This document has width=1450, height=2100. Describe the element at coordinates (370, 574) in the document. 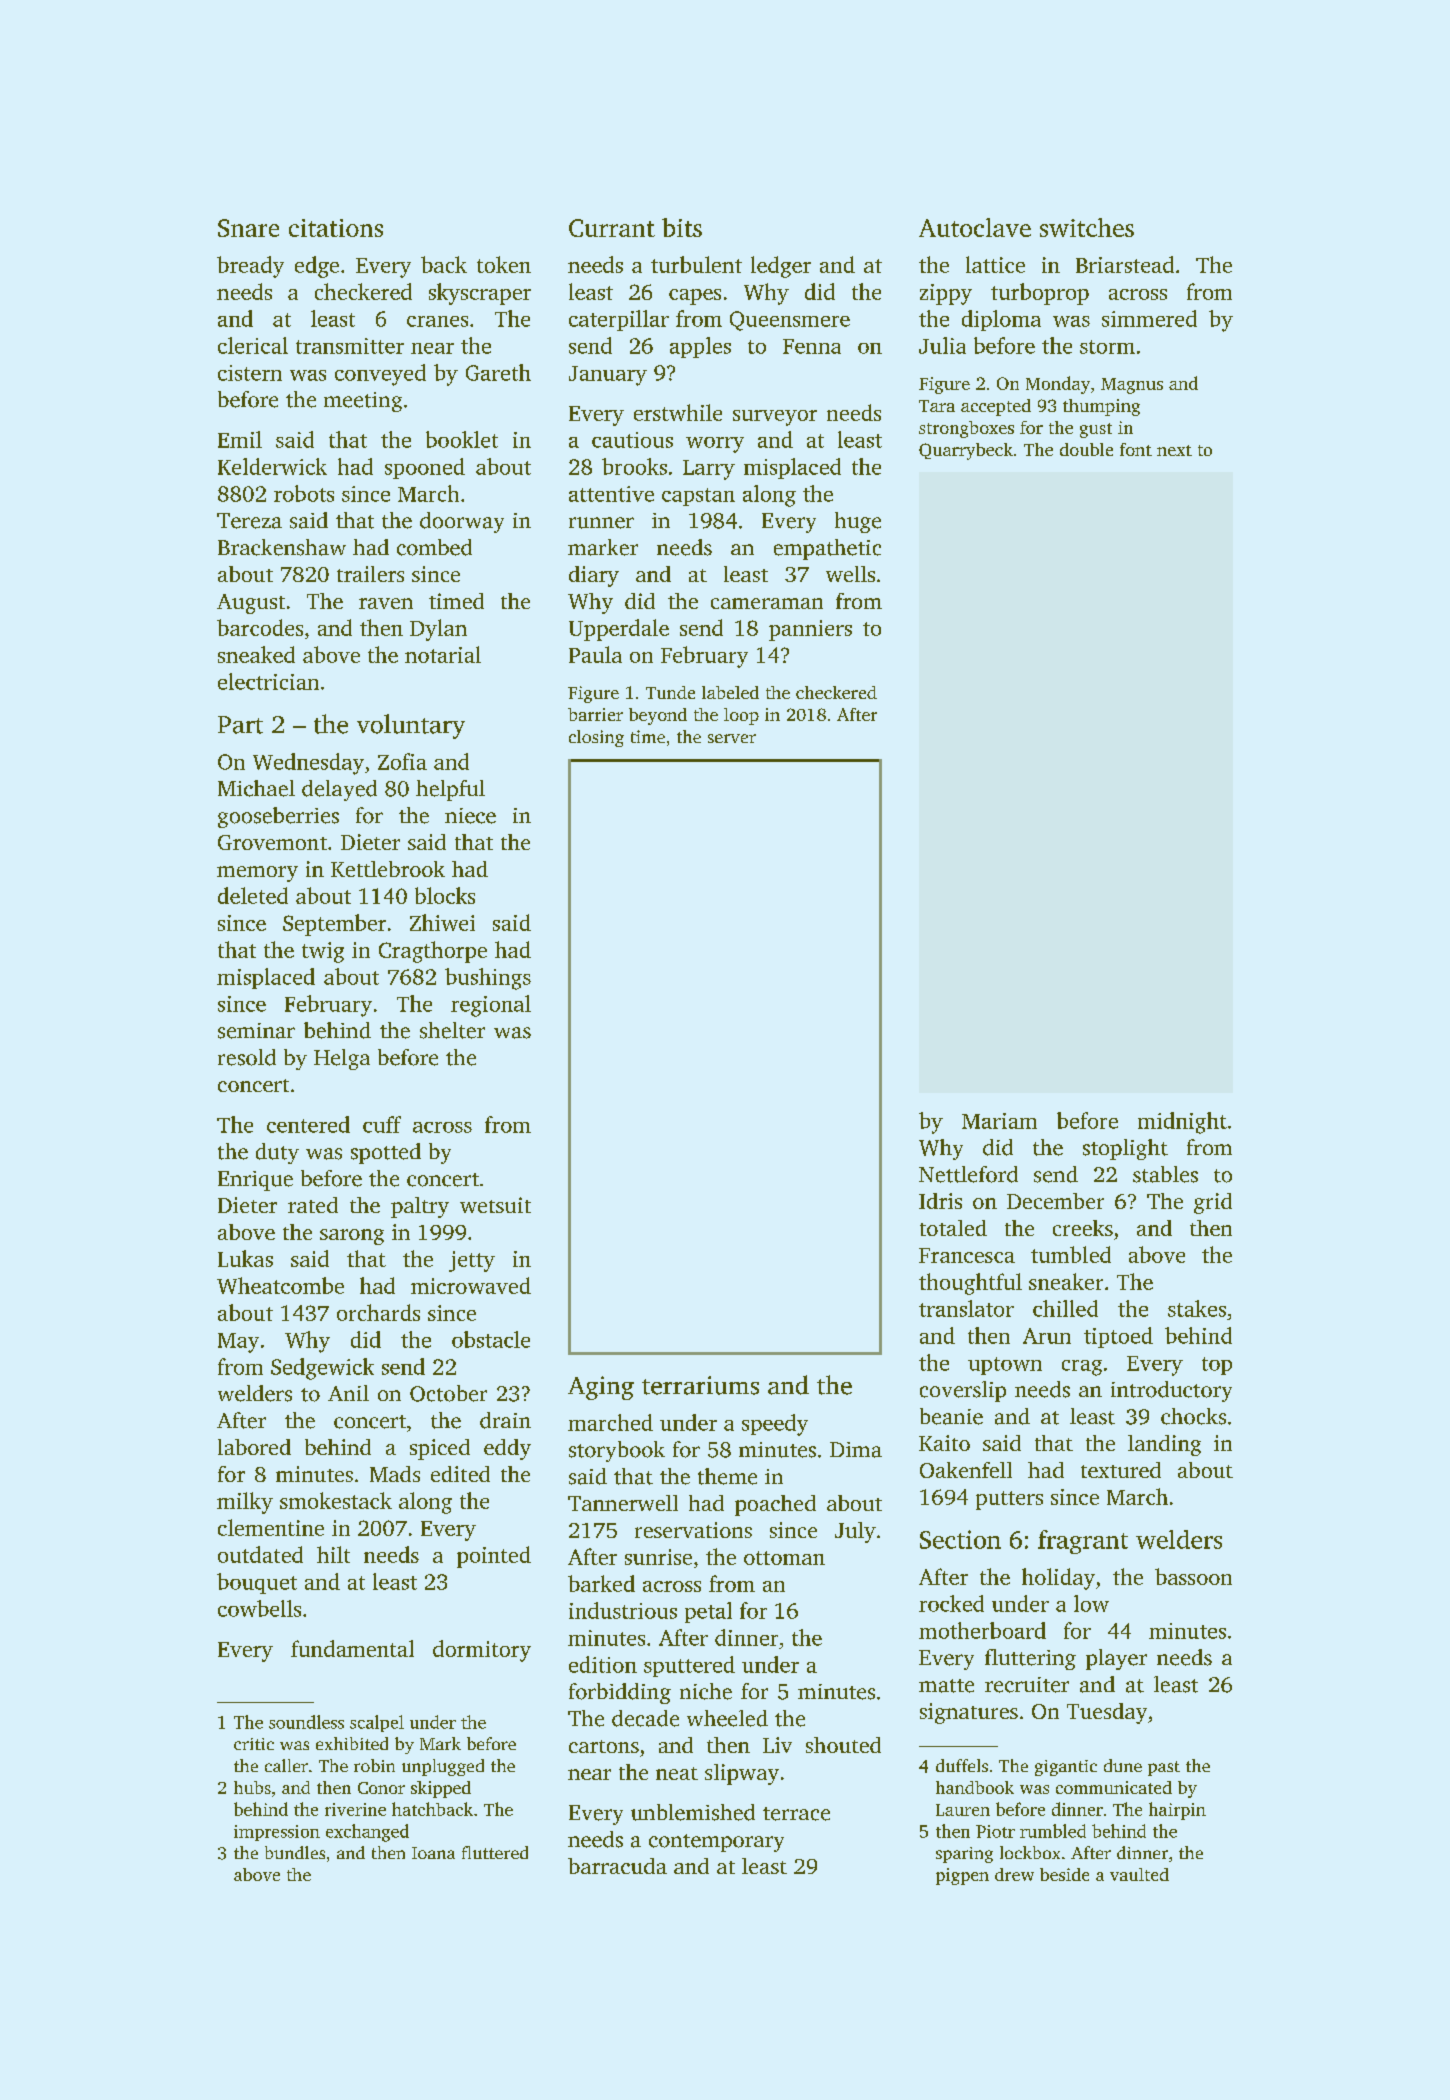

I see `trailers` at that location.
